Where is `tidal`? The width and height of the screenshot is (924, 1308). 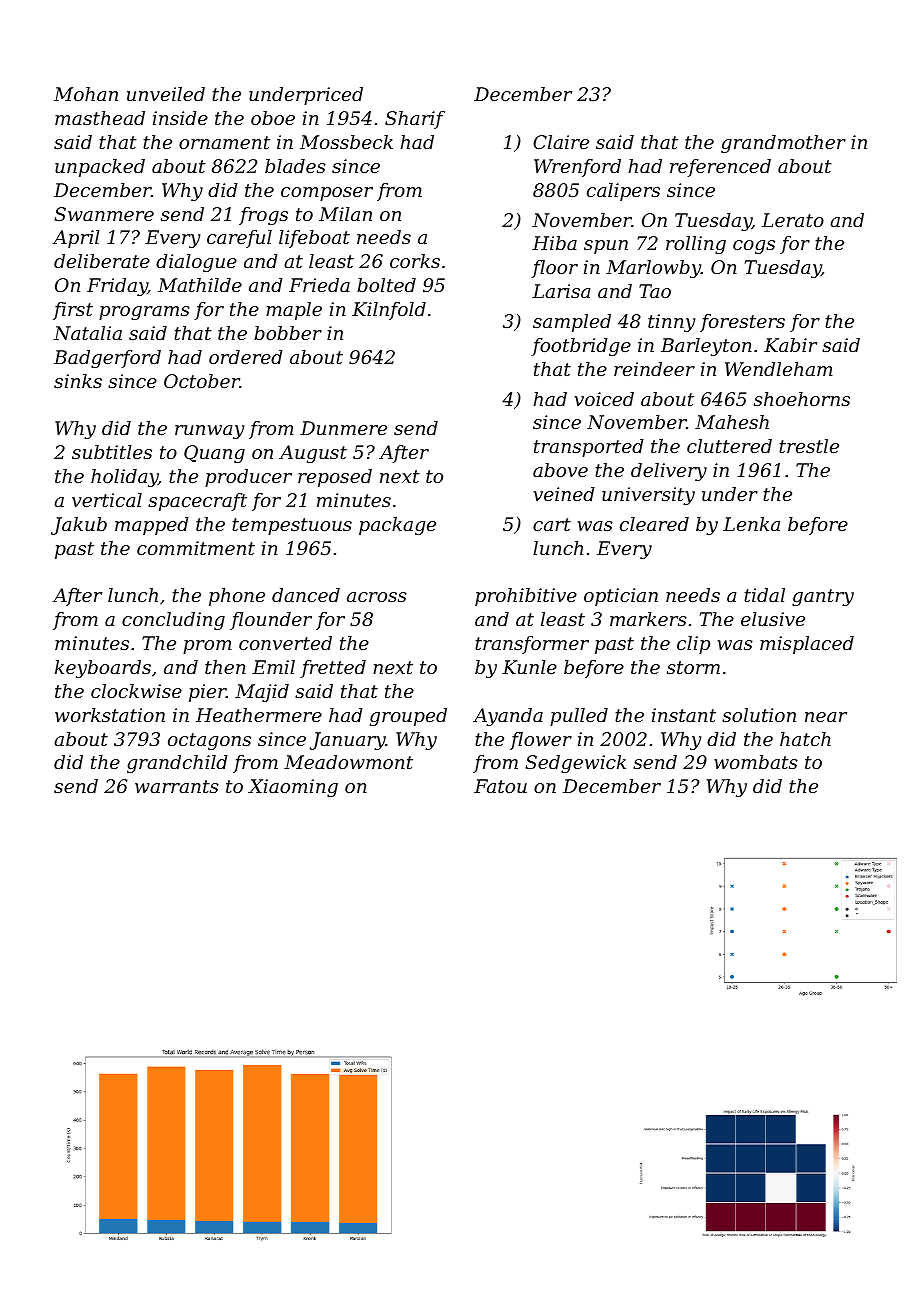 tidal is located at coordinates (764, 595).
